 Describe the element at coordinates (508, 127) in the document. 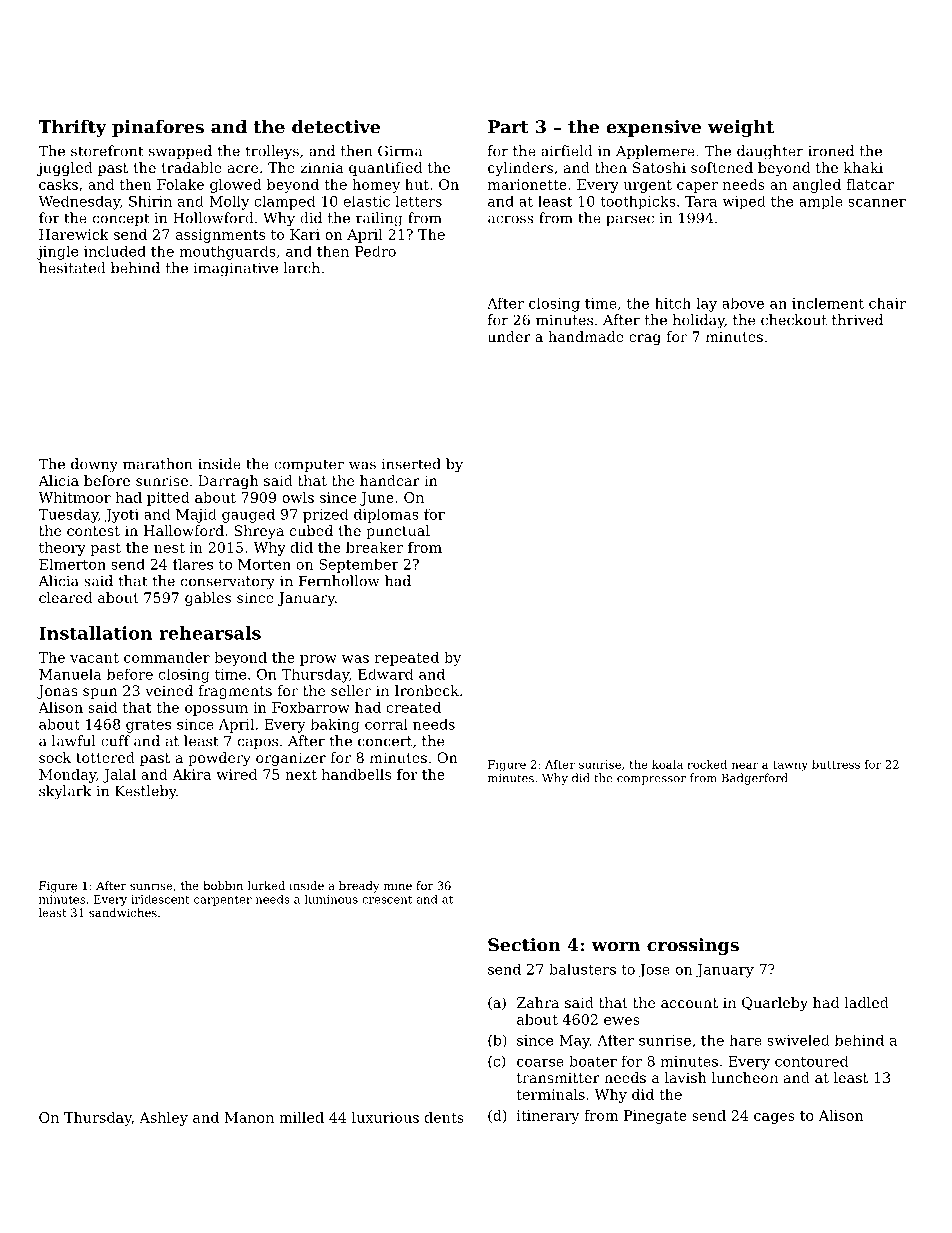

I see `Part` at that location.
